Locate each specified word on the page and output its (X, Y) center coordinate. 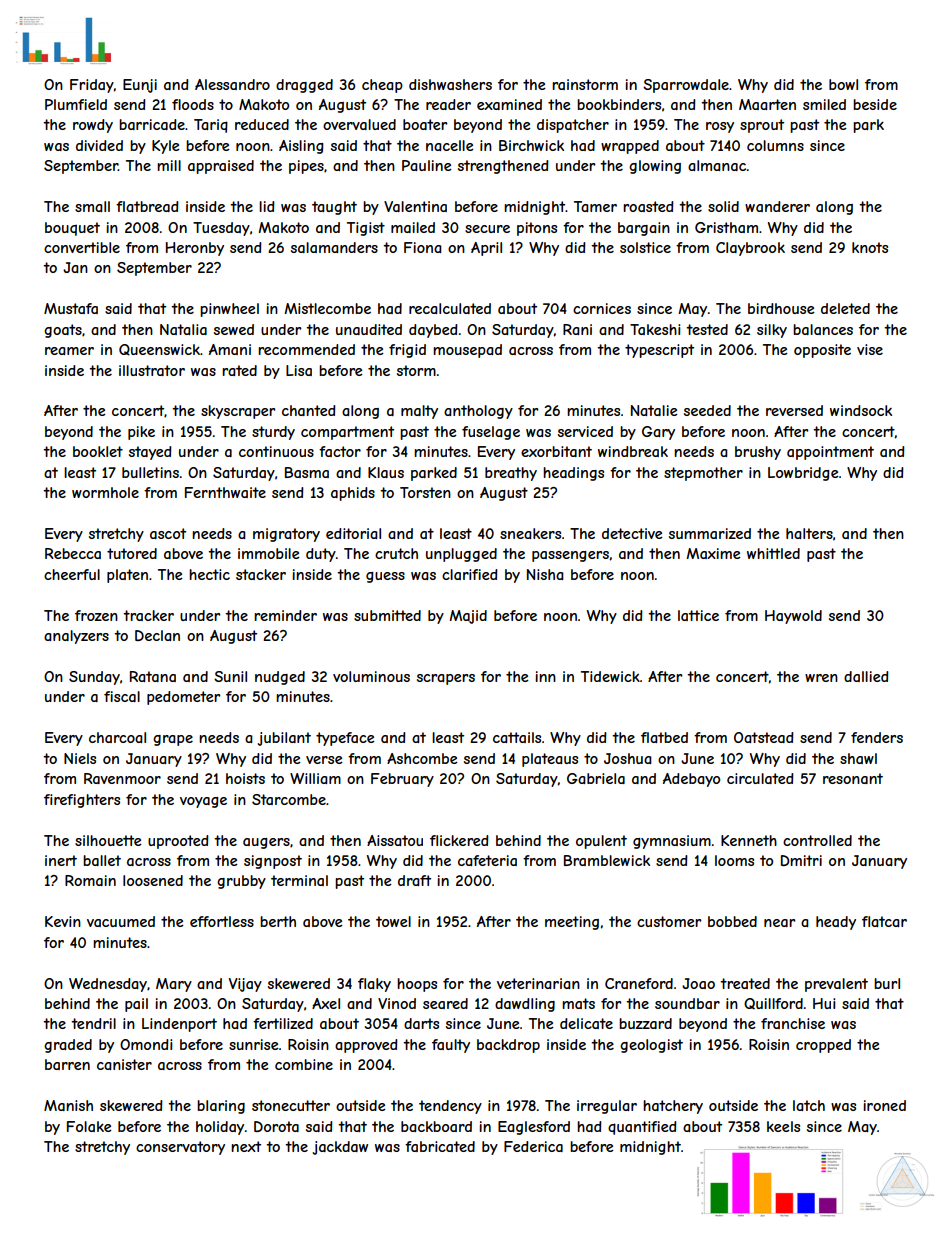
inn (545, 676)
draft (414, 880)
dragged (304, 86)
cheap (382, 86)
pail (136, 1005)
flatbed (664, 737)
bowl (843, 84)
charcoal (117, 737)
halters (809, 533)
